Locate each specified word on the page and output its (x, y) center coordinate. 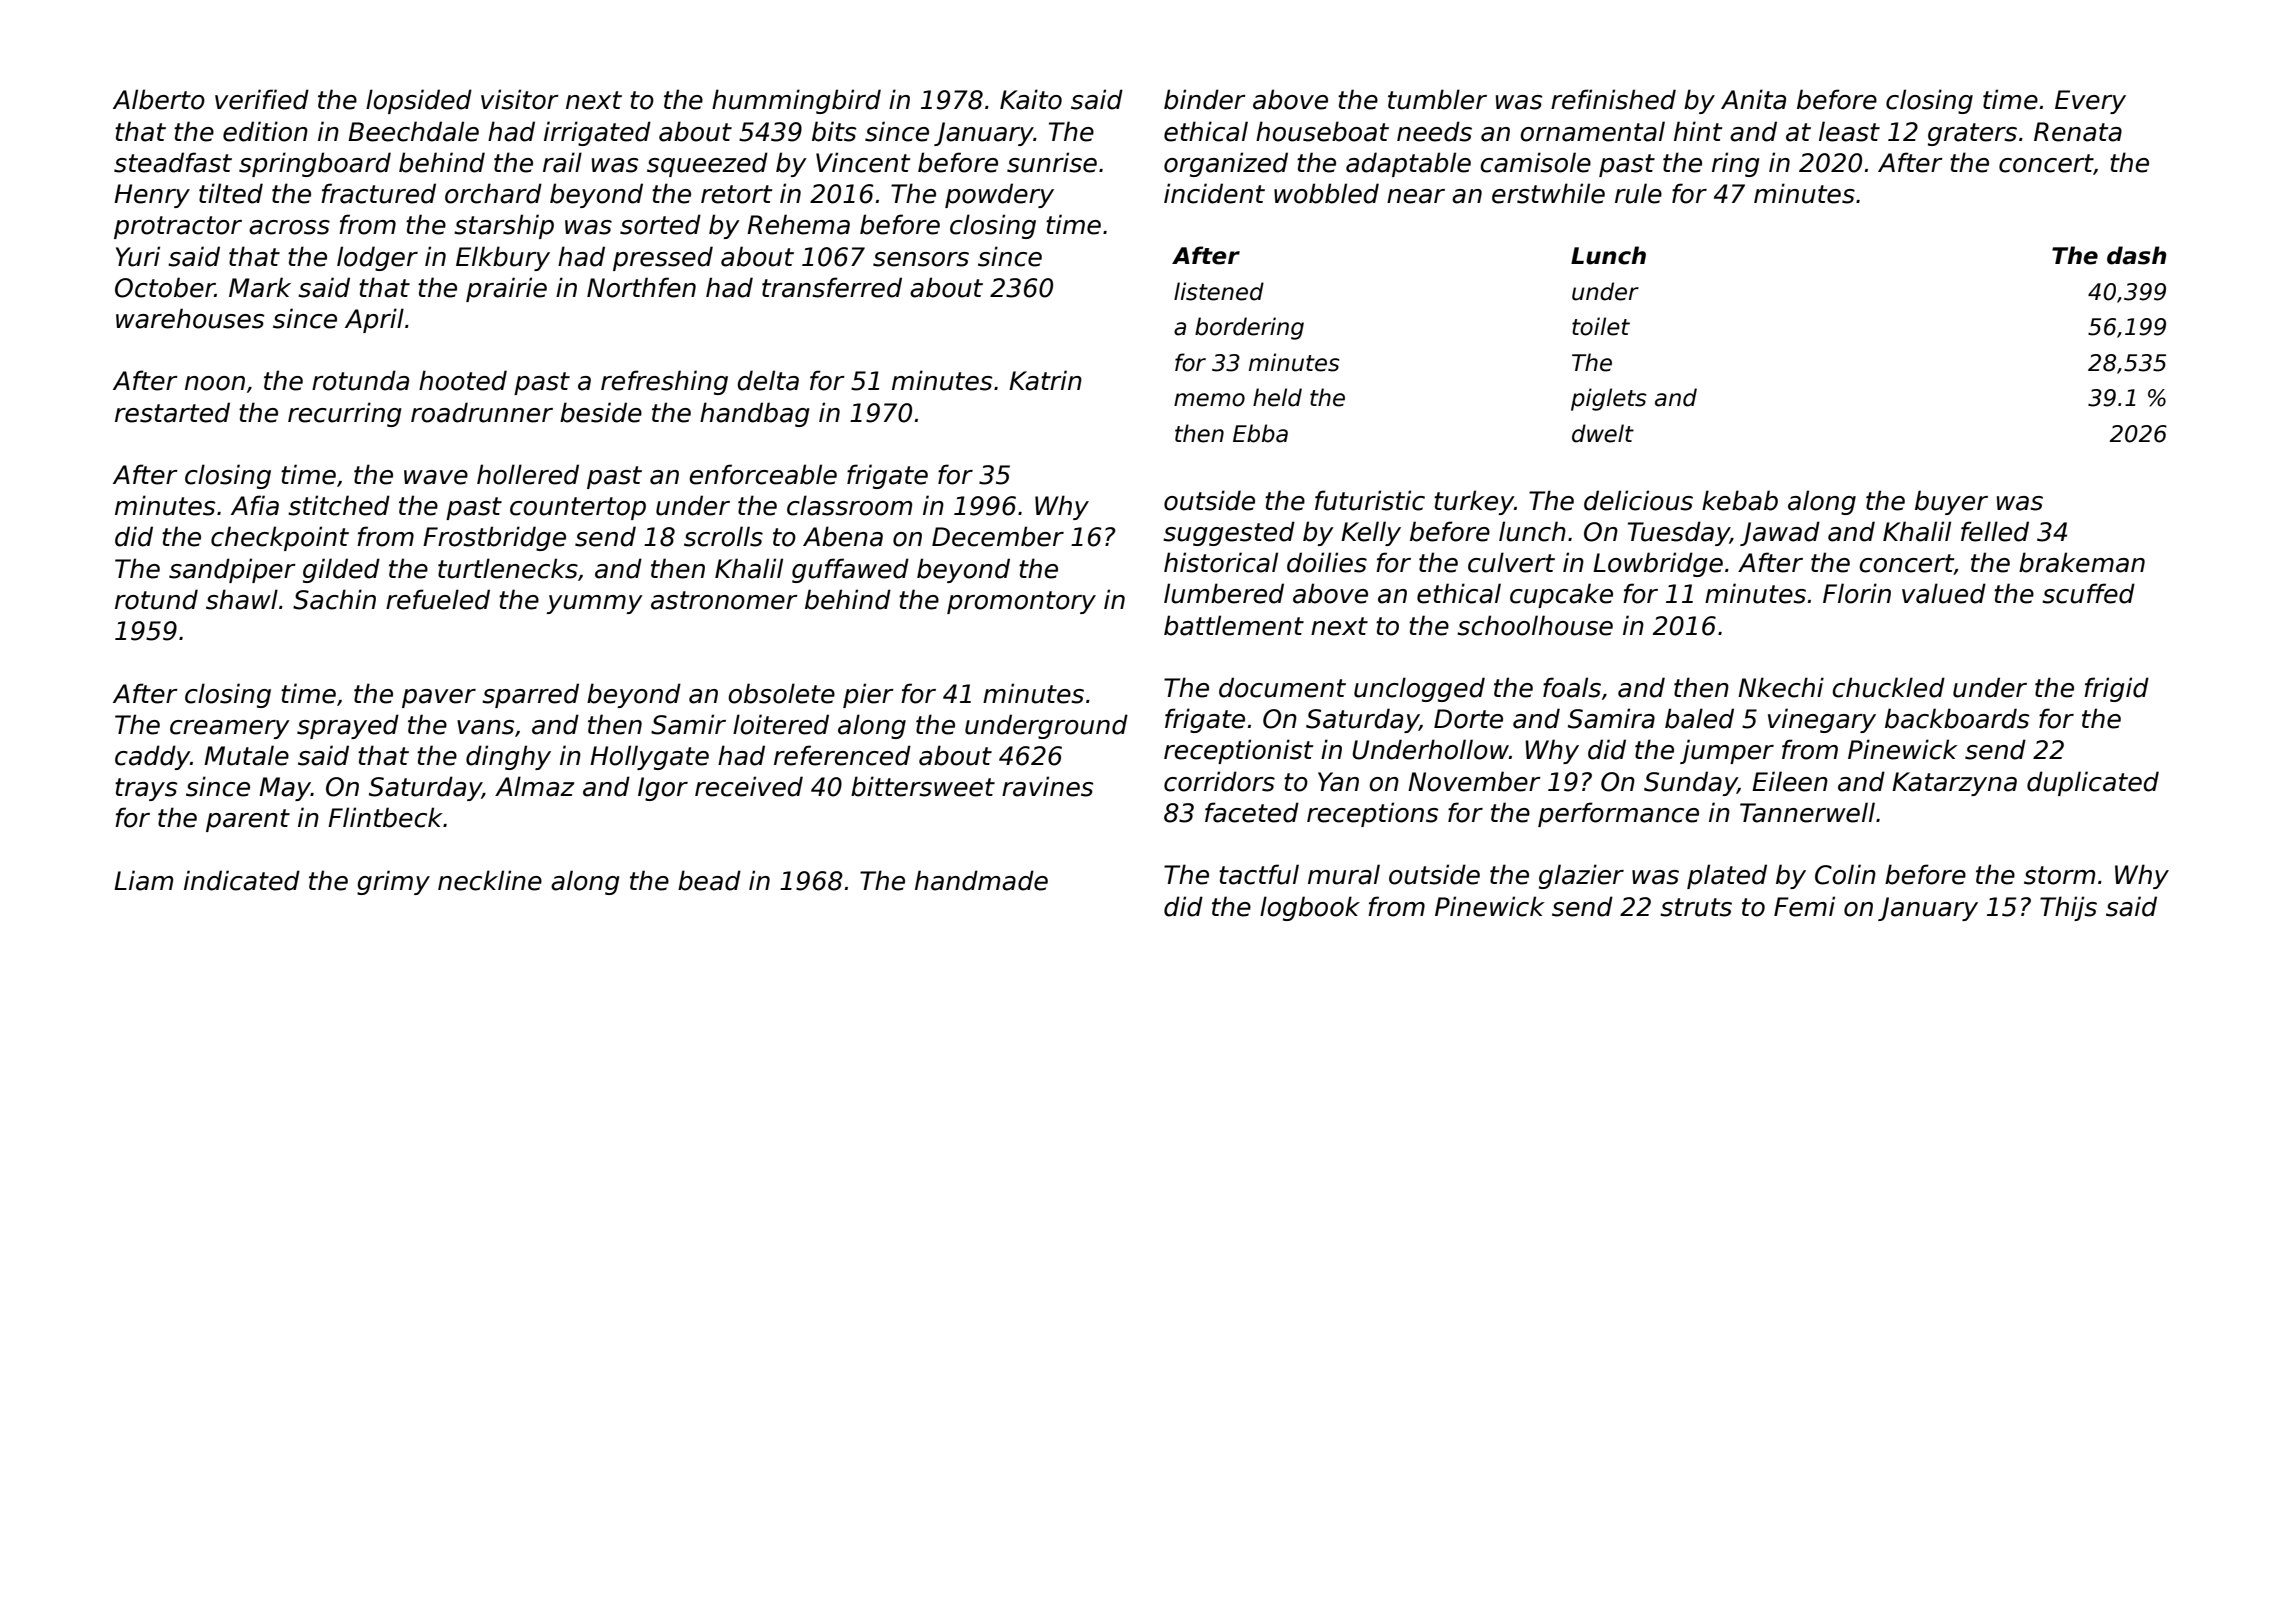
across (289, 227)
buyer (1951, 502)
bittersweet (923, 786)
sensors (921, 259)
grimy (393, 882)
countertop (578, 508)
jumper (1727, 751)
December (998, 536)
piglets (1609, 399)
